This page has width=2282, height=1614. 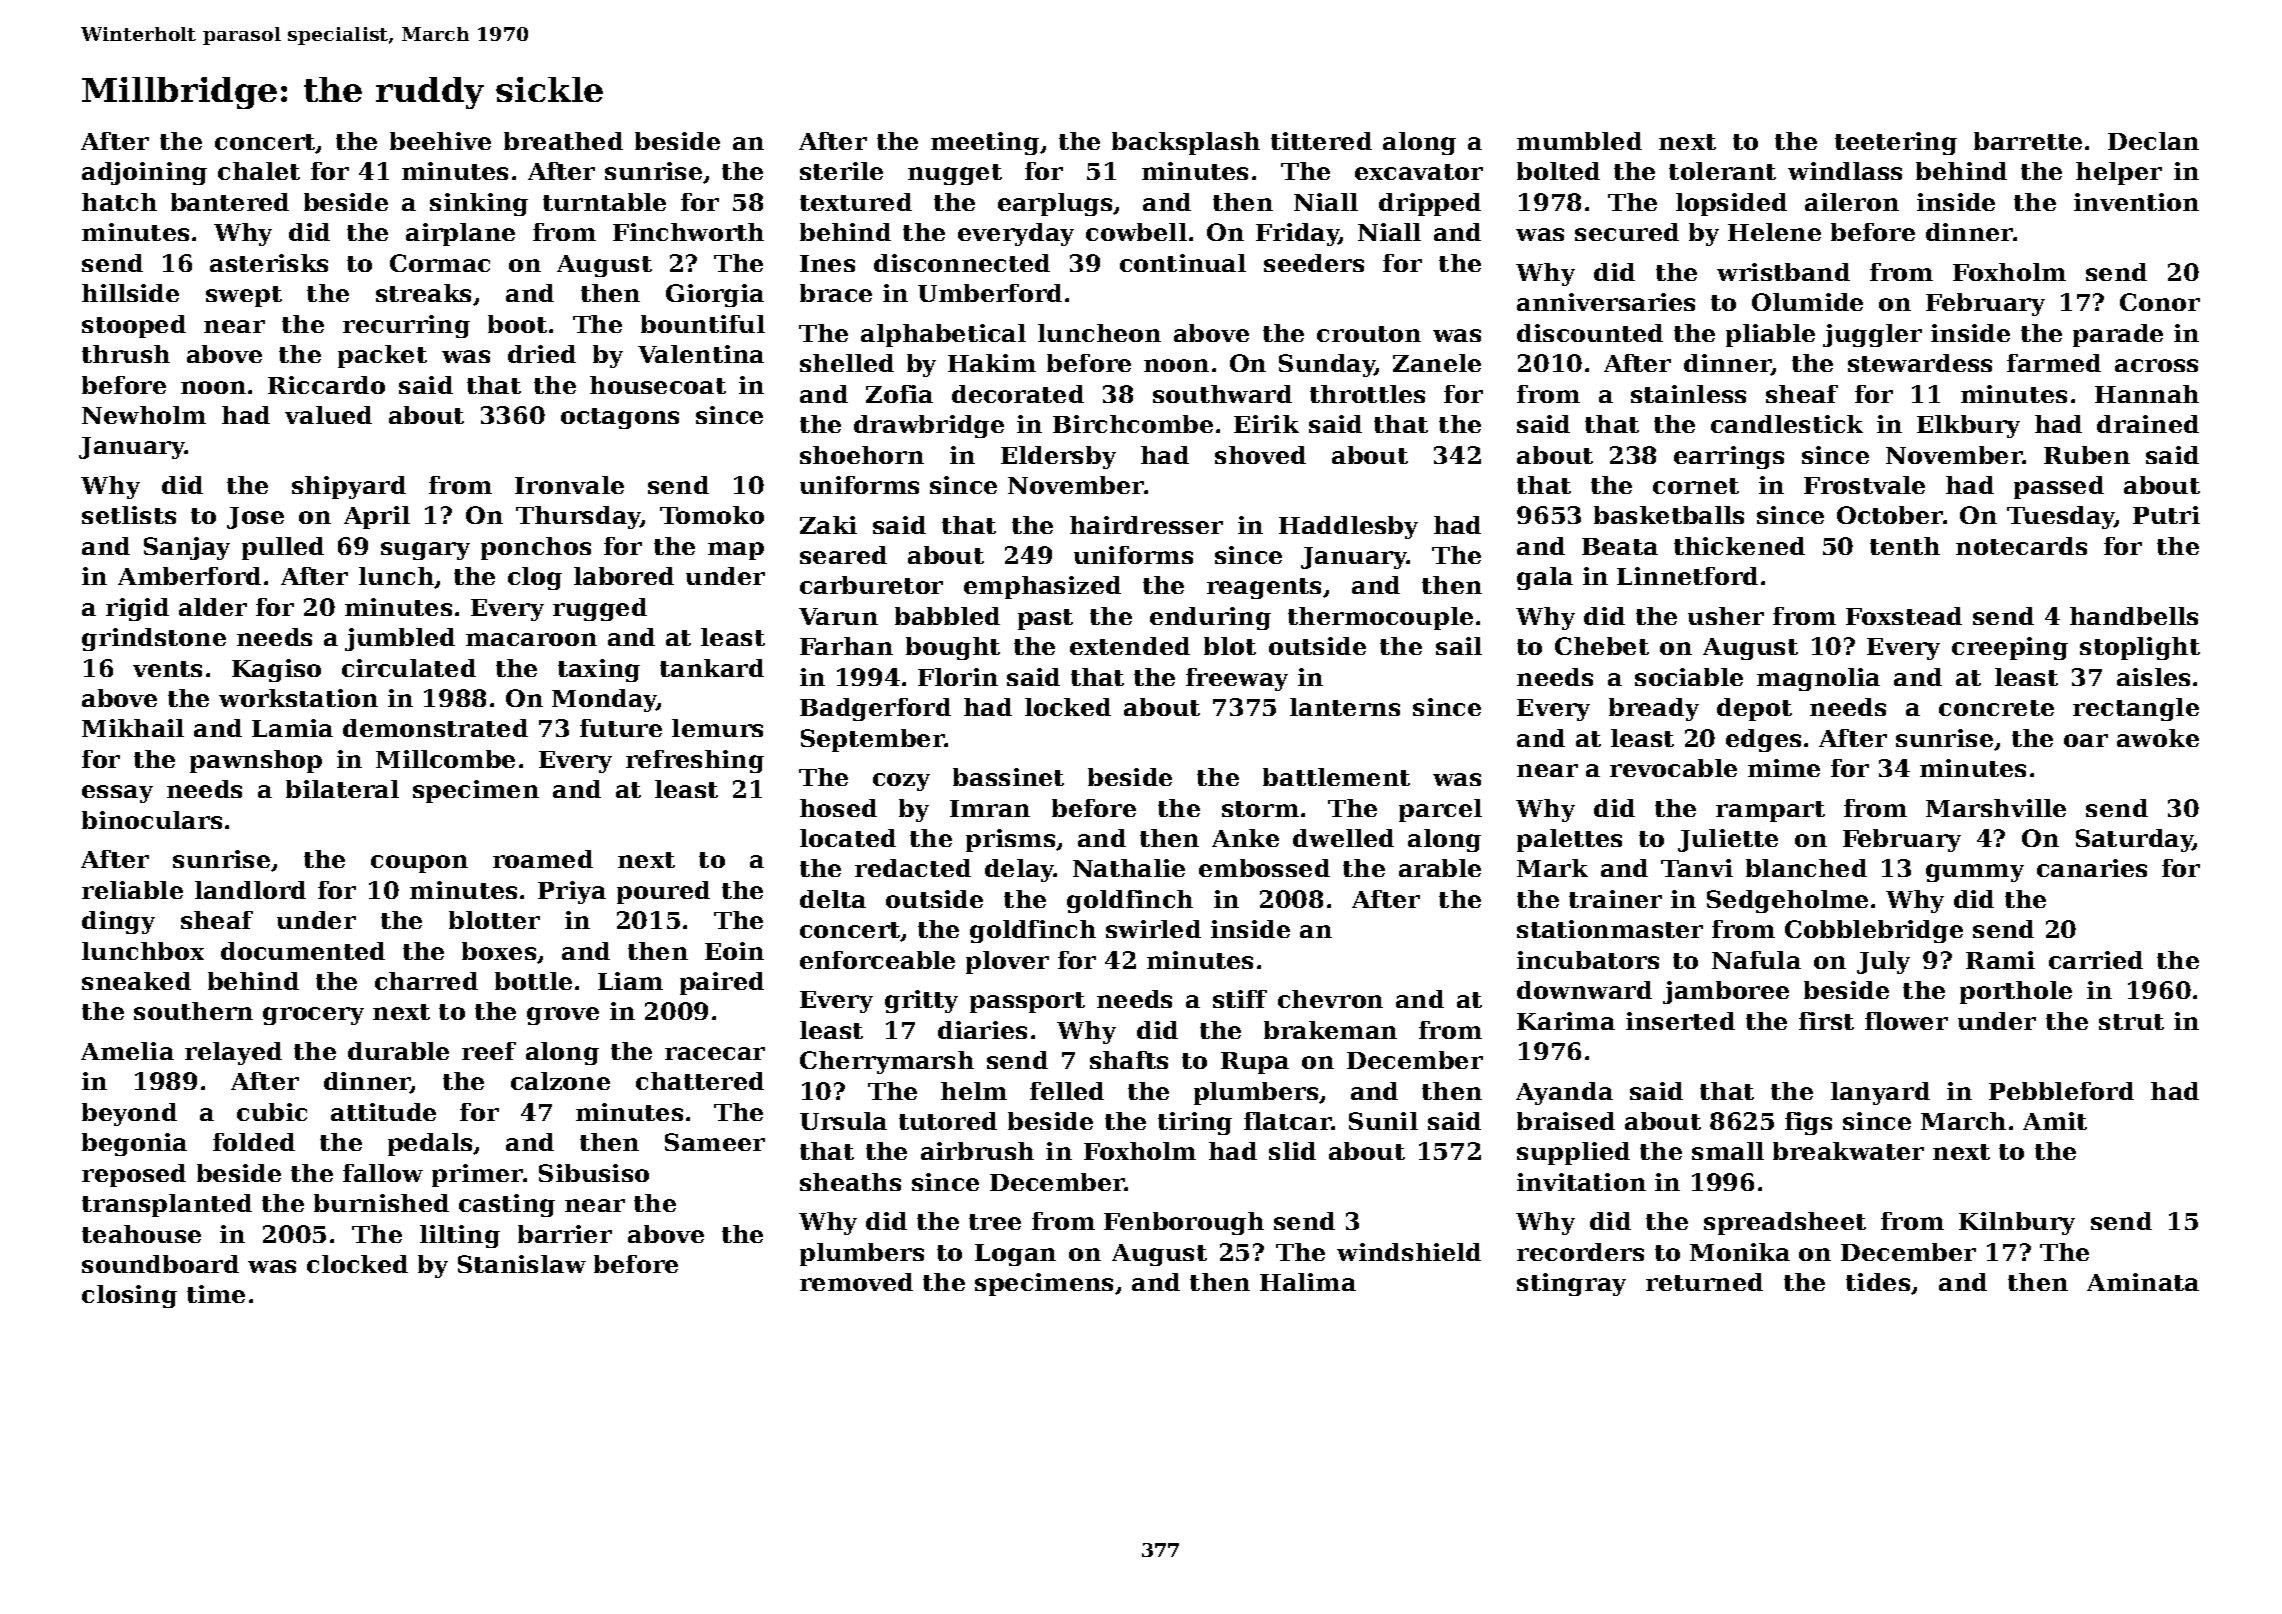 I want to click on crouton, so click(x=1369, y=334).
